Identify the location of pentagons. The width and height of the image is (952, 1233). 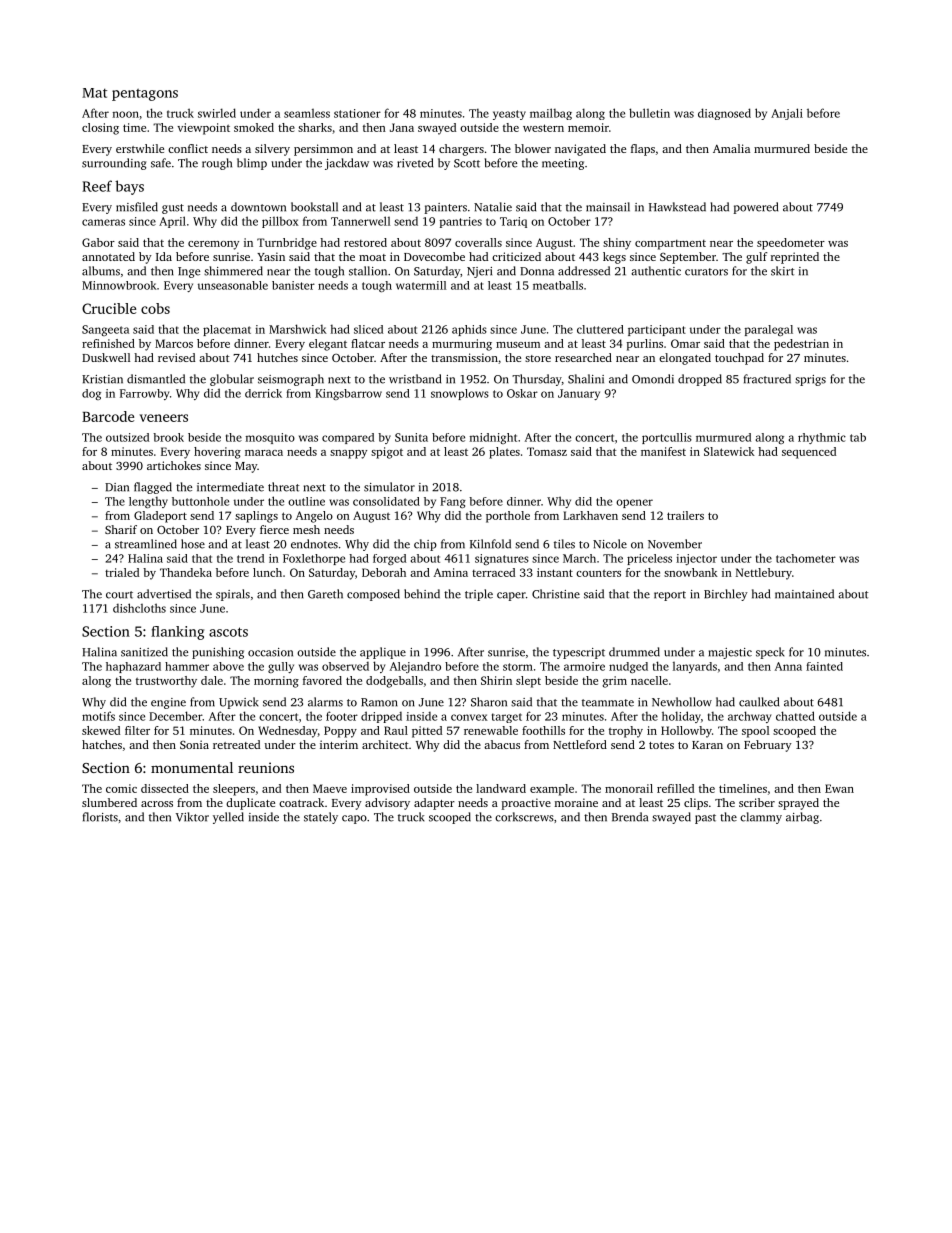
(145, 95).
